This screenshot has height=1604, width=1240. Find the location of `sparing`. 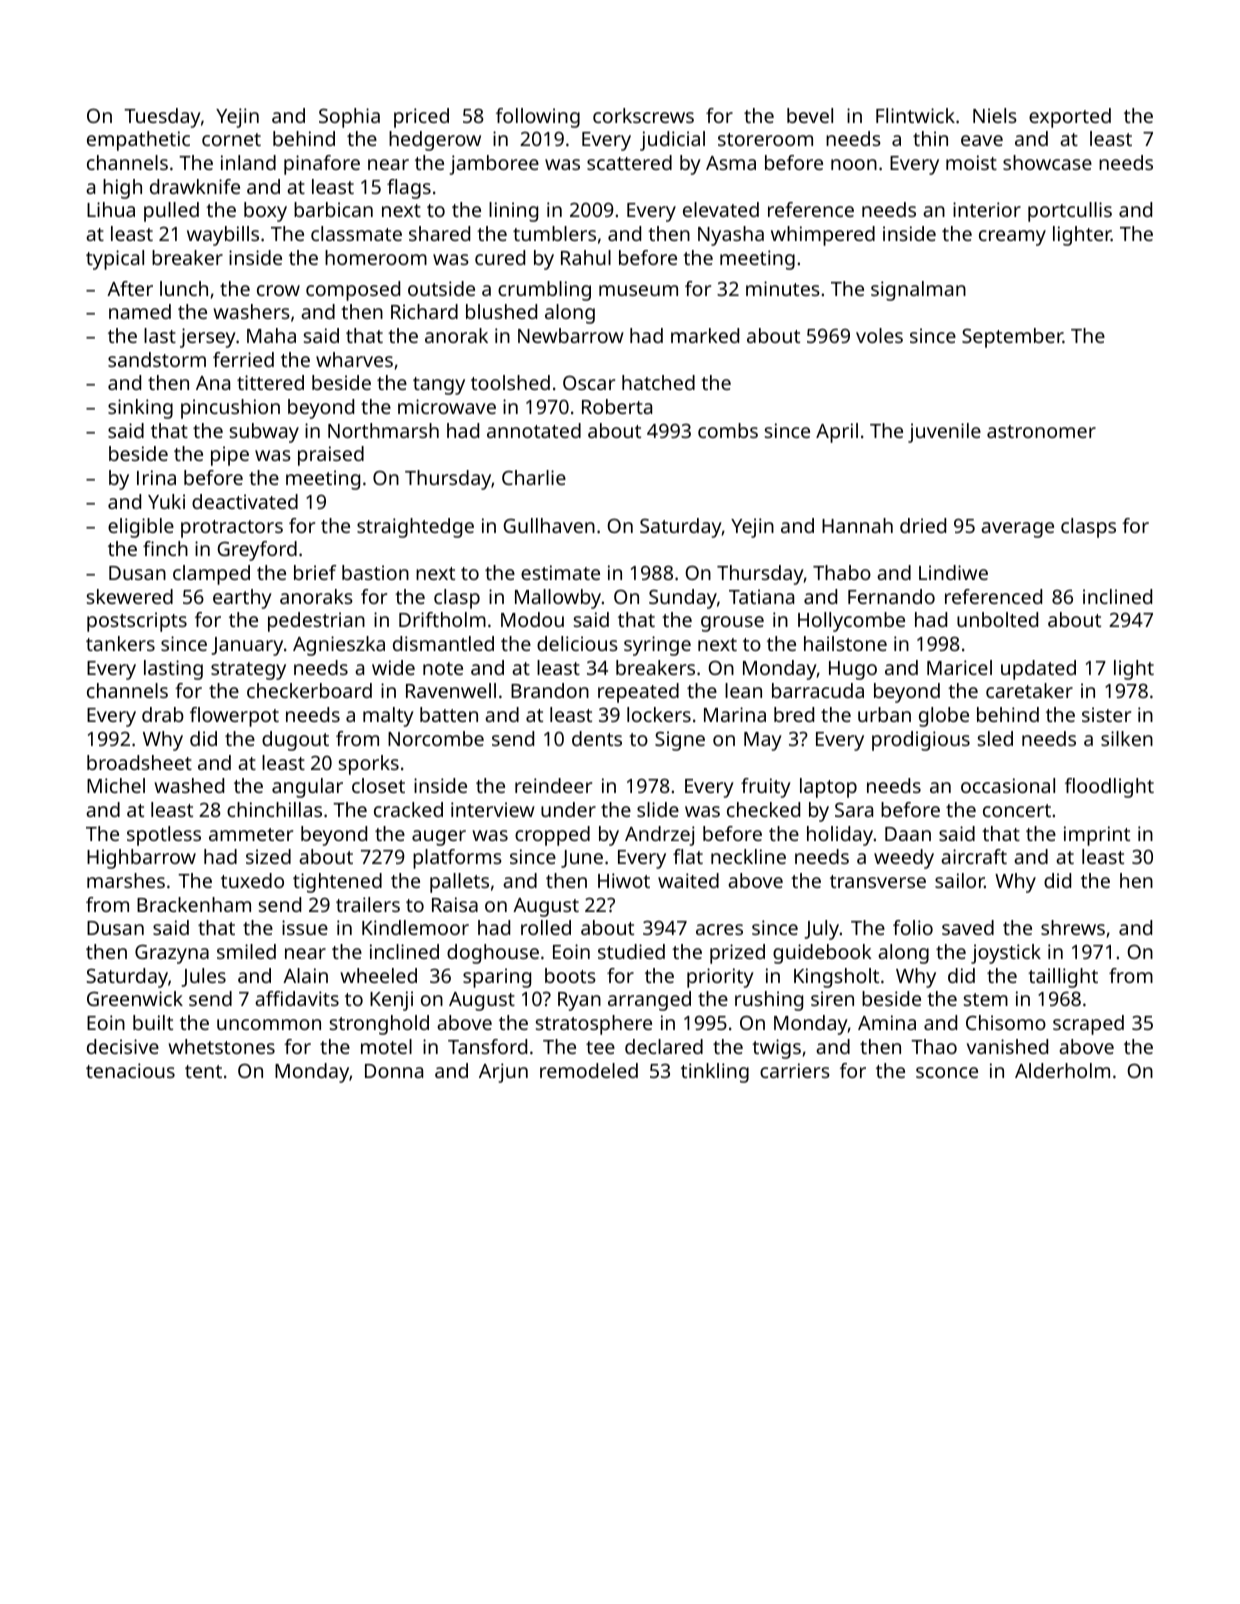

sparing is located at coordinates (497, 978).
